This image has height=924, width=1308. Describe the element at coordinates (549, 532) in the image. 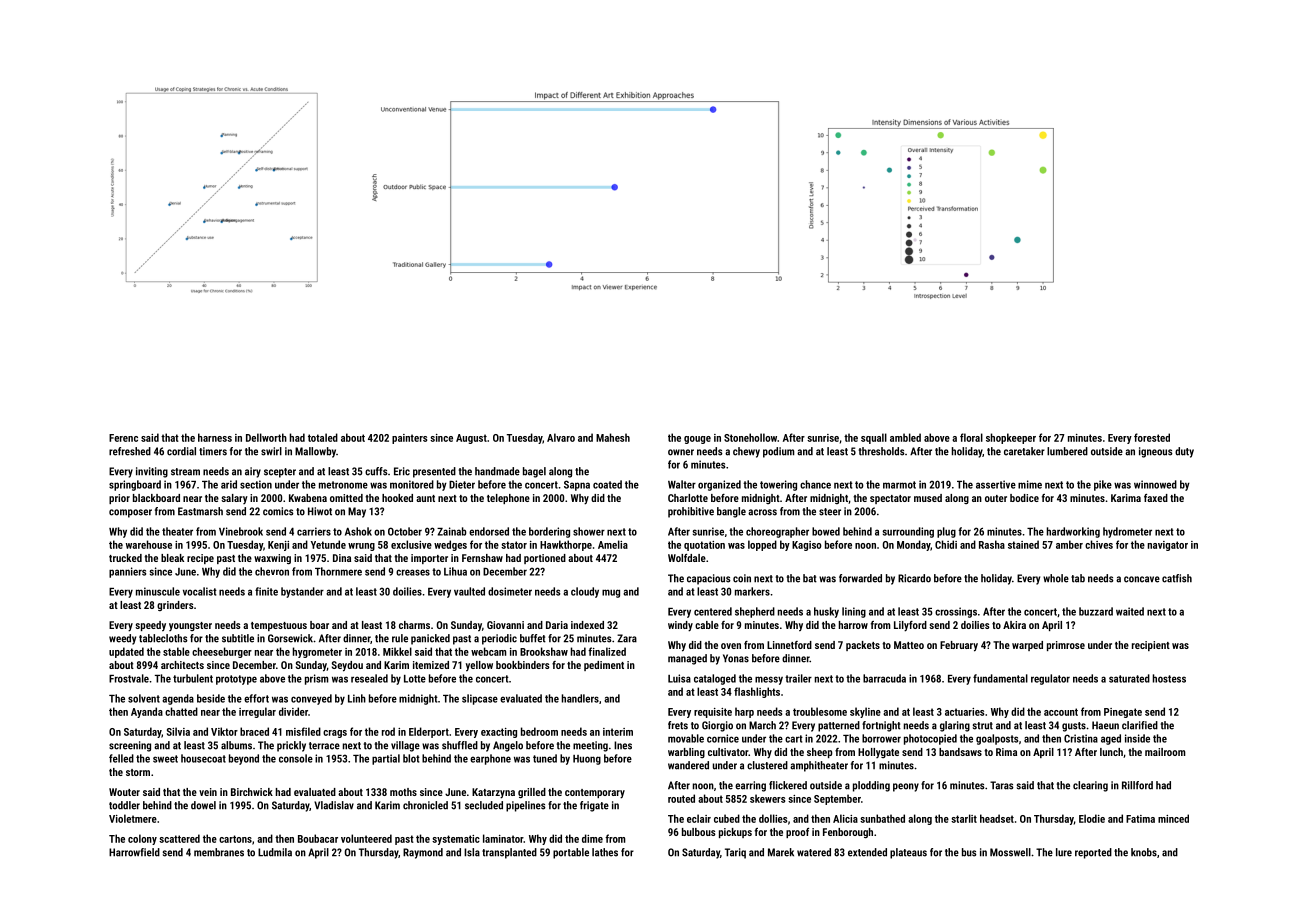

I see `bordering` at that location.
